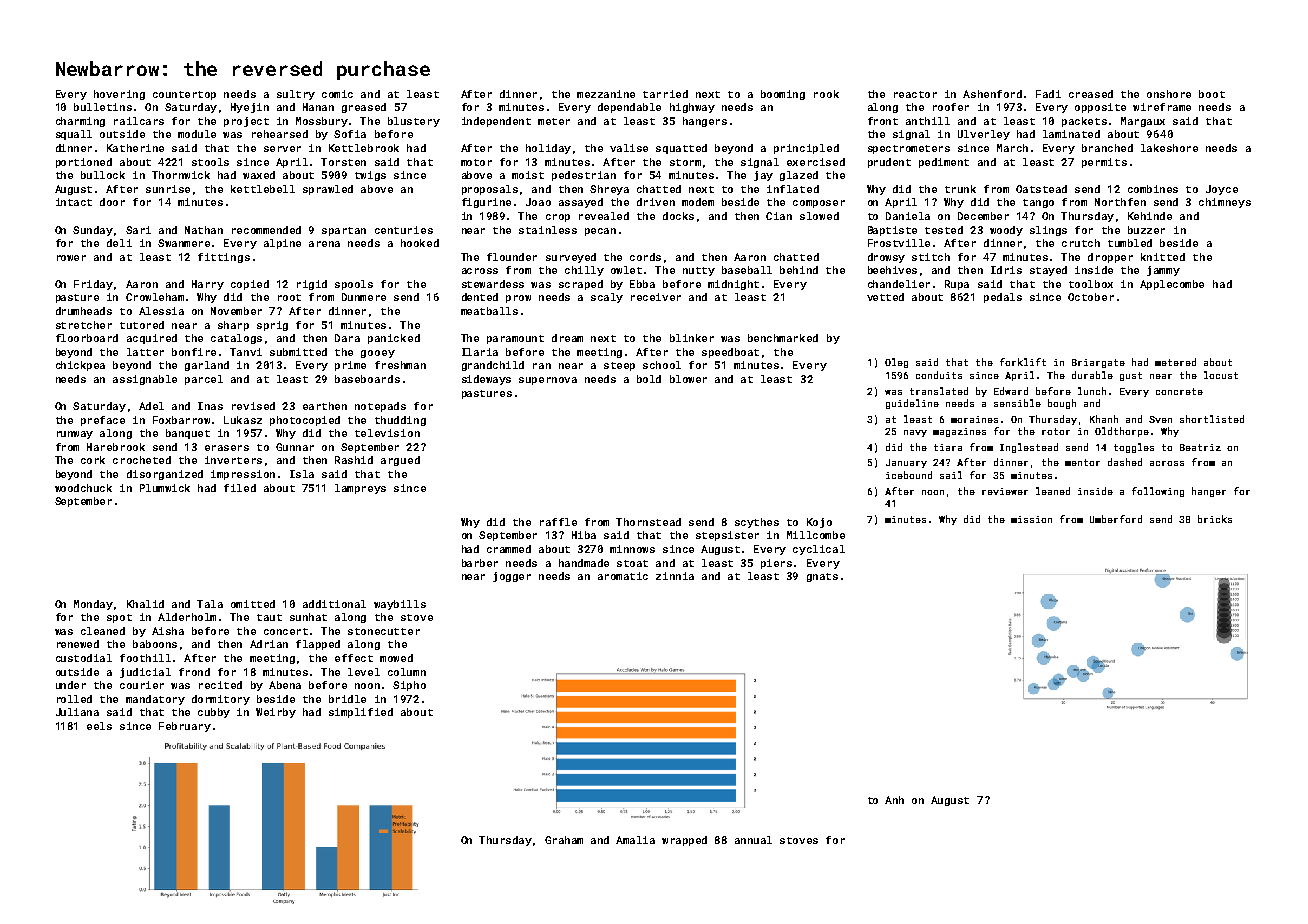  Describe the element at coordinates (145, 658) in the image. I see `foothill` at that location.
